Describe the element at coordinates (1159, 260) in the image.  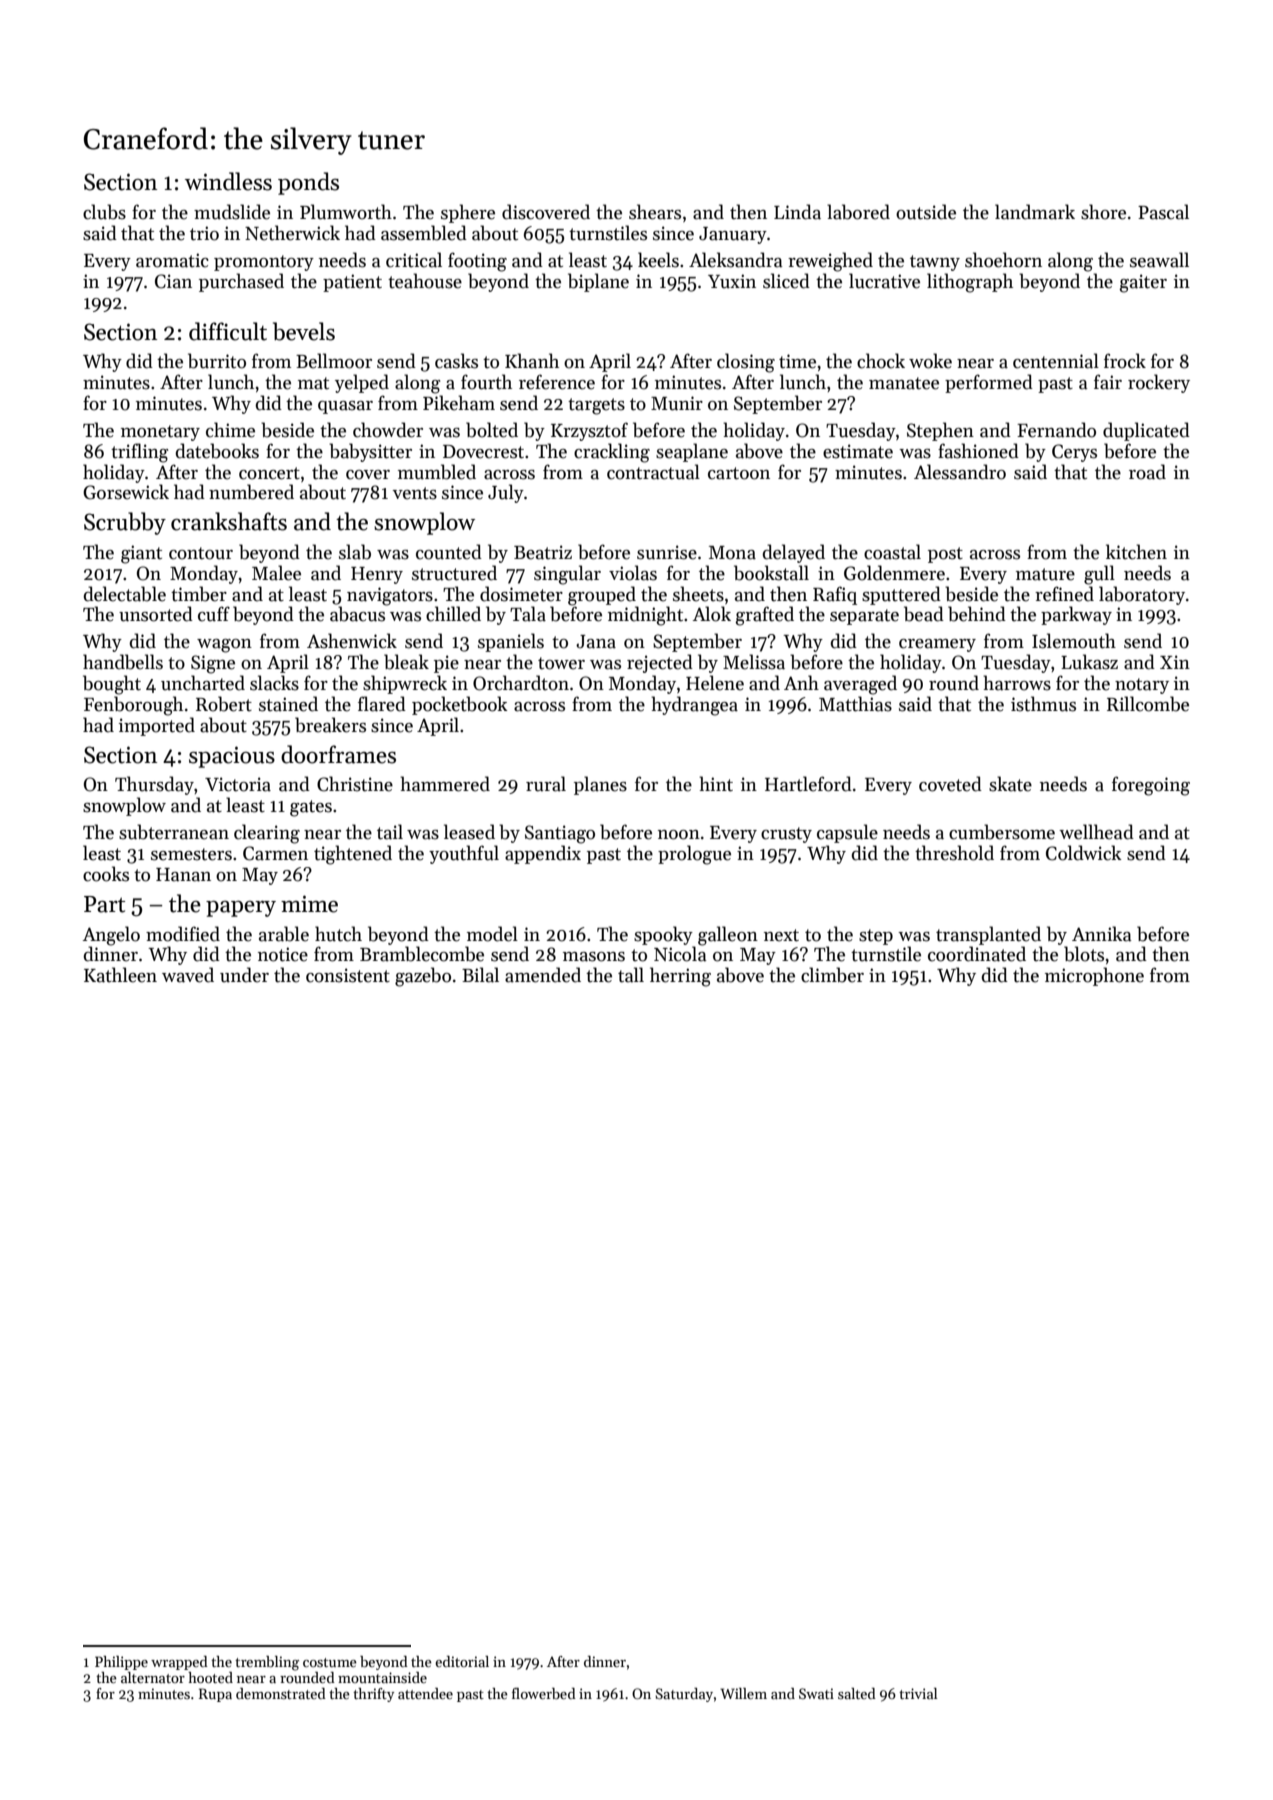
I see `seawall` at that location.
